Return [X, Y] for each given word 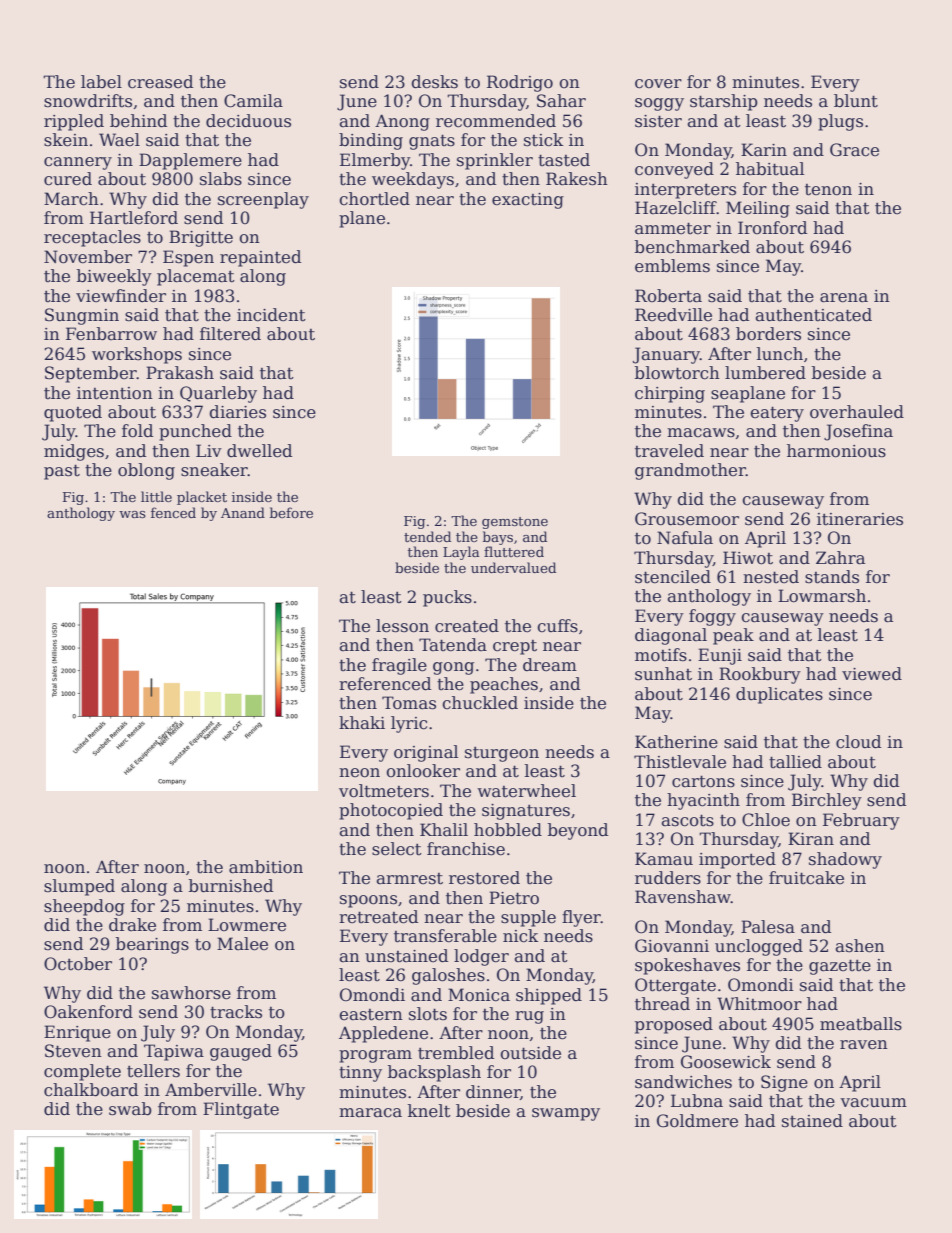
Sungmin [82, 316]
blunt [856, 101]
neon [359, 773]
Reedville [673, 315]
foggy [712, 617]
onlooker [423, 771]
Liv [209, 450]
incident [271, 315]
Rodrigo [520, 83]
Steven [73, 1051]
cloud [858, 742]
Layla [461, 553]
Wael [119, 140]
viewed [872, 674]
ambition [266, 867]
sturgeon [502, 754]
